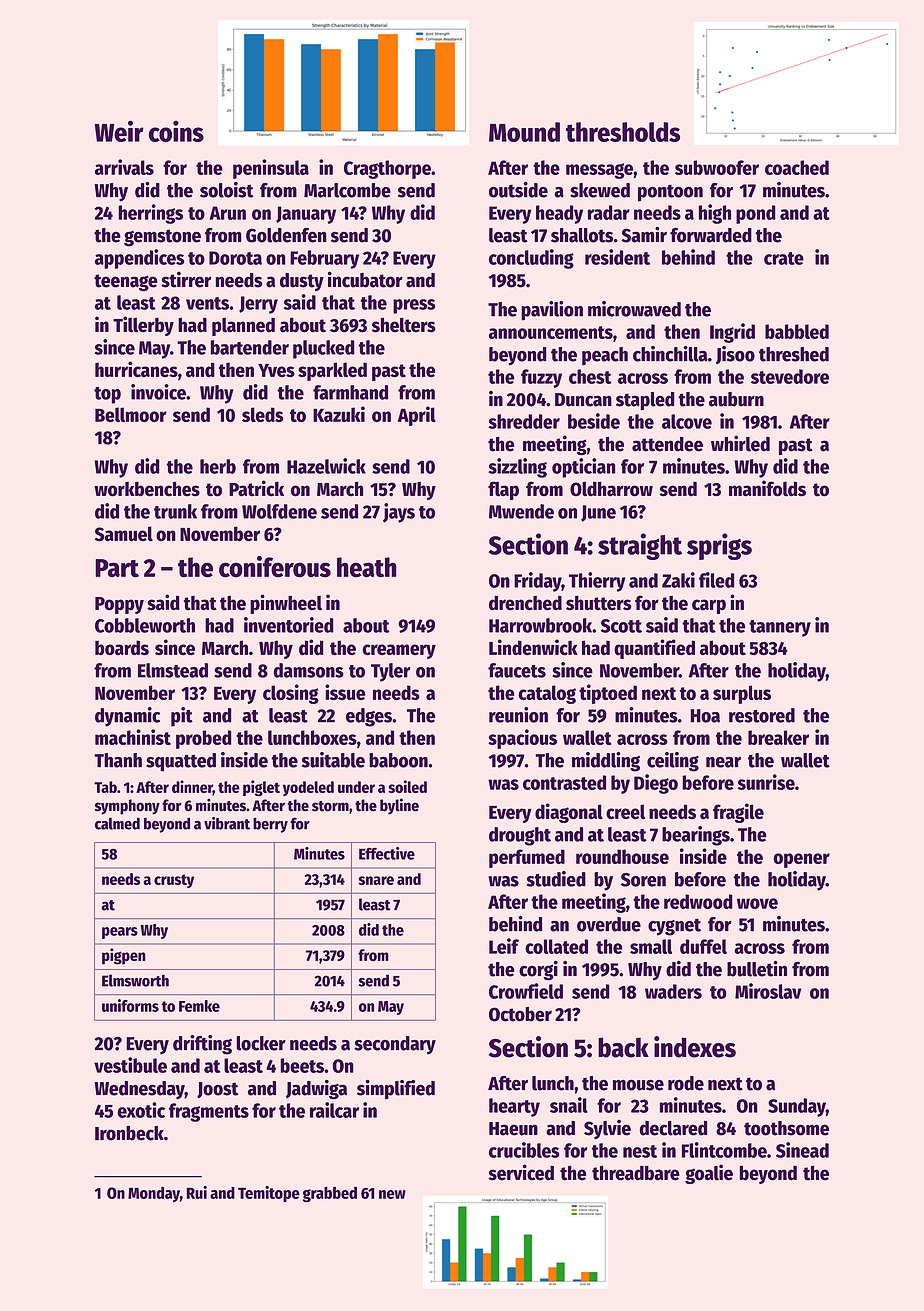 This screenshot has width=924, height=1311. What do you see at coordinates (227, 190) in the screenshot?
I see `soloist` at bounding box center [227, 190].
